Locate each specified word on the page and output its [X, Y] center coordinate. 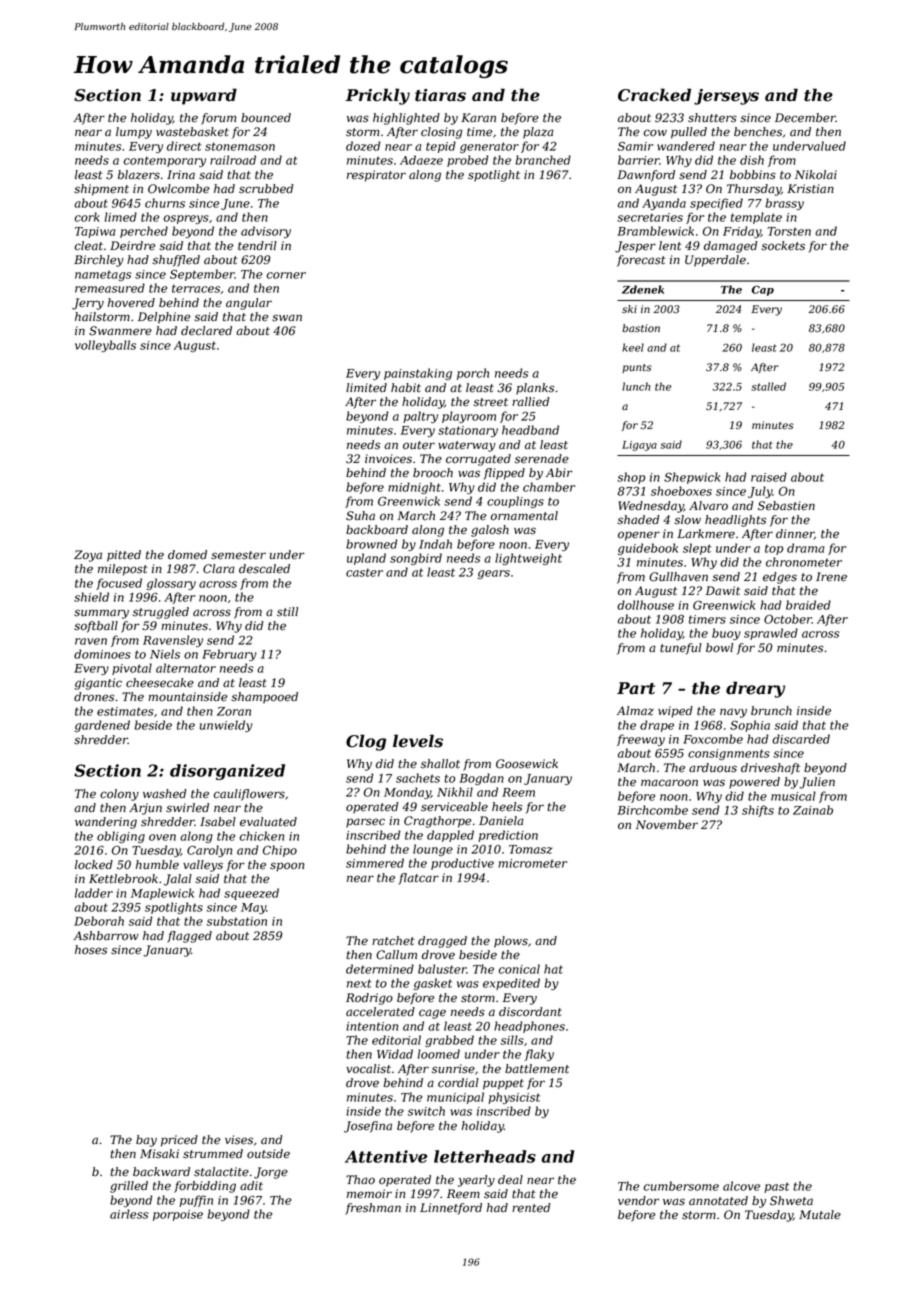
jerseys [726, 97]
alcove [741, 1186]
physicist [514, 1098]
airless [129, 1214]
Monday [407, 793]
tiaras [440, 95]
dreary [755, 689]
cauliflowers [249, 795]
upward [204, 96]
